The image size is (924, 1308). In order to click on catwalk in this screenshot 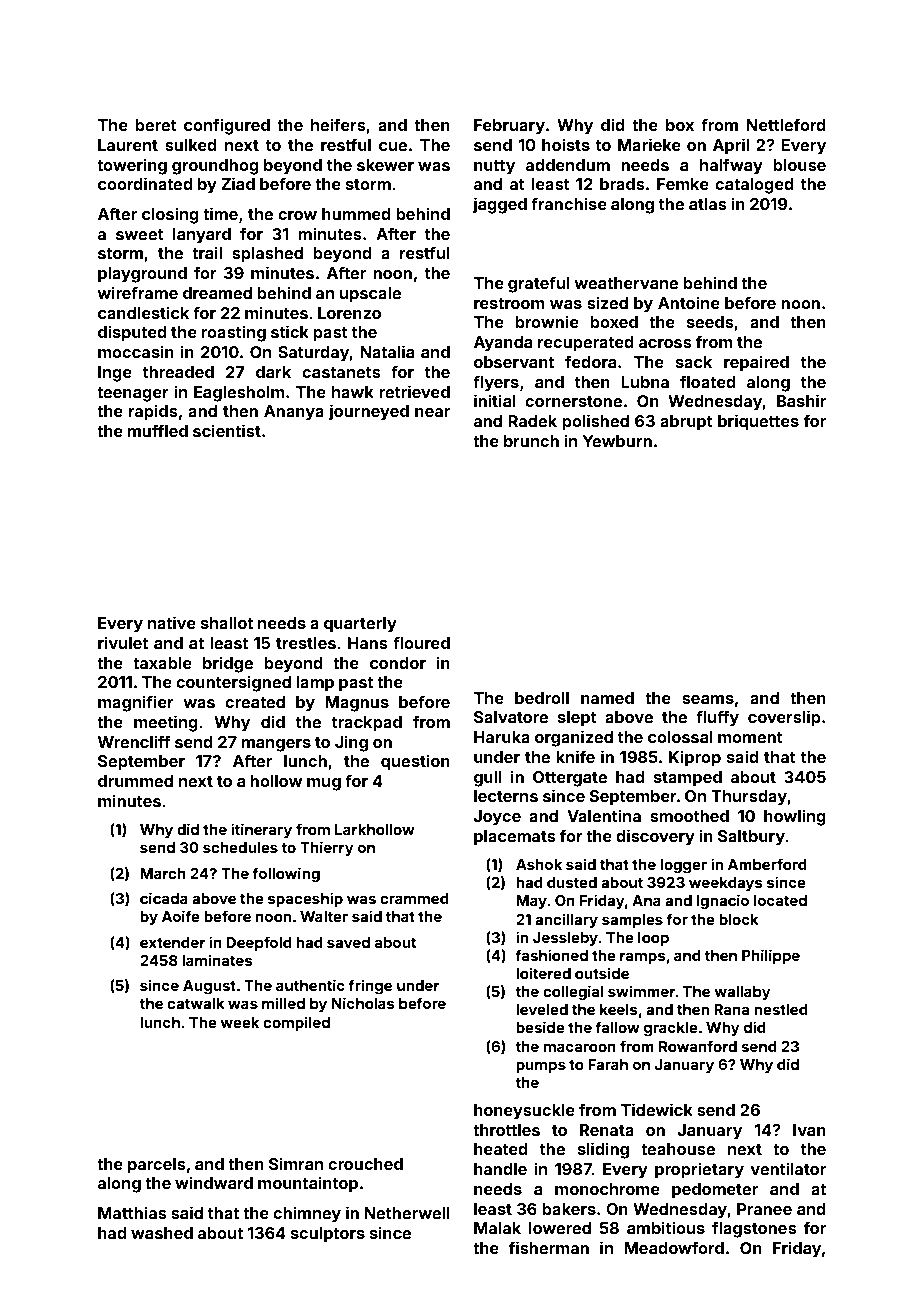, I will do `click(196, 1003)`.
